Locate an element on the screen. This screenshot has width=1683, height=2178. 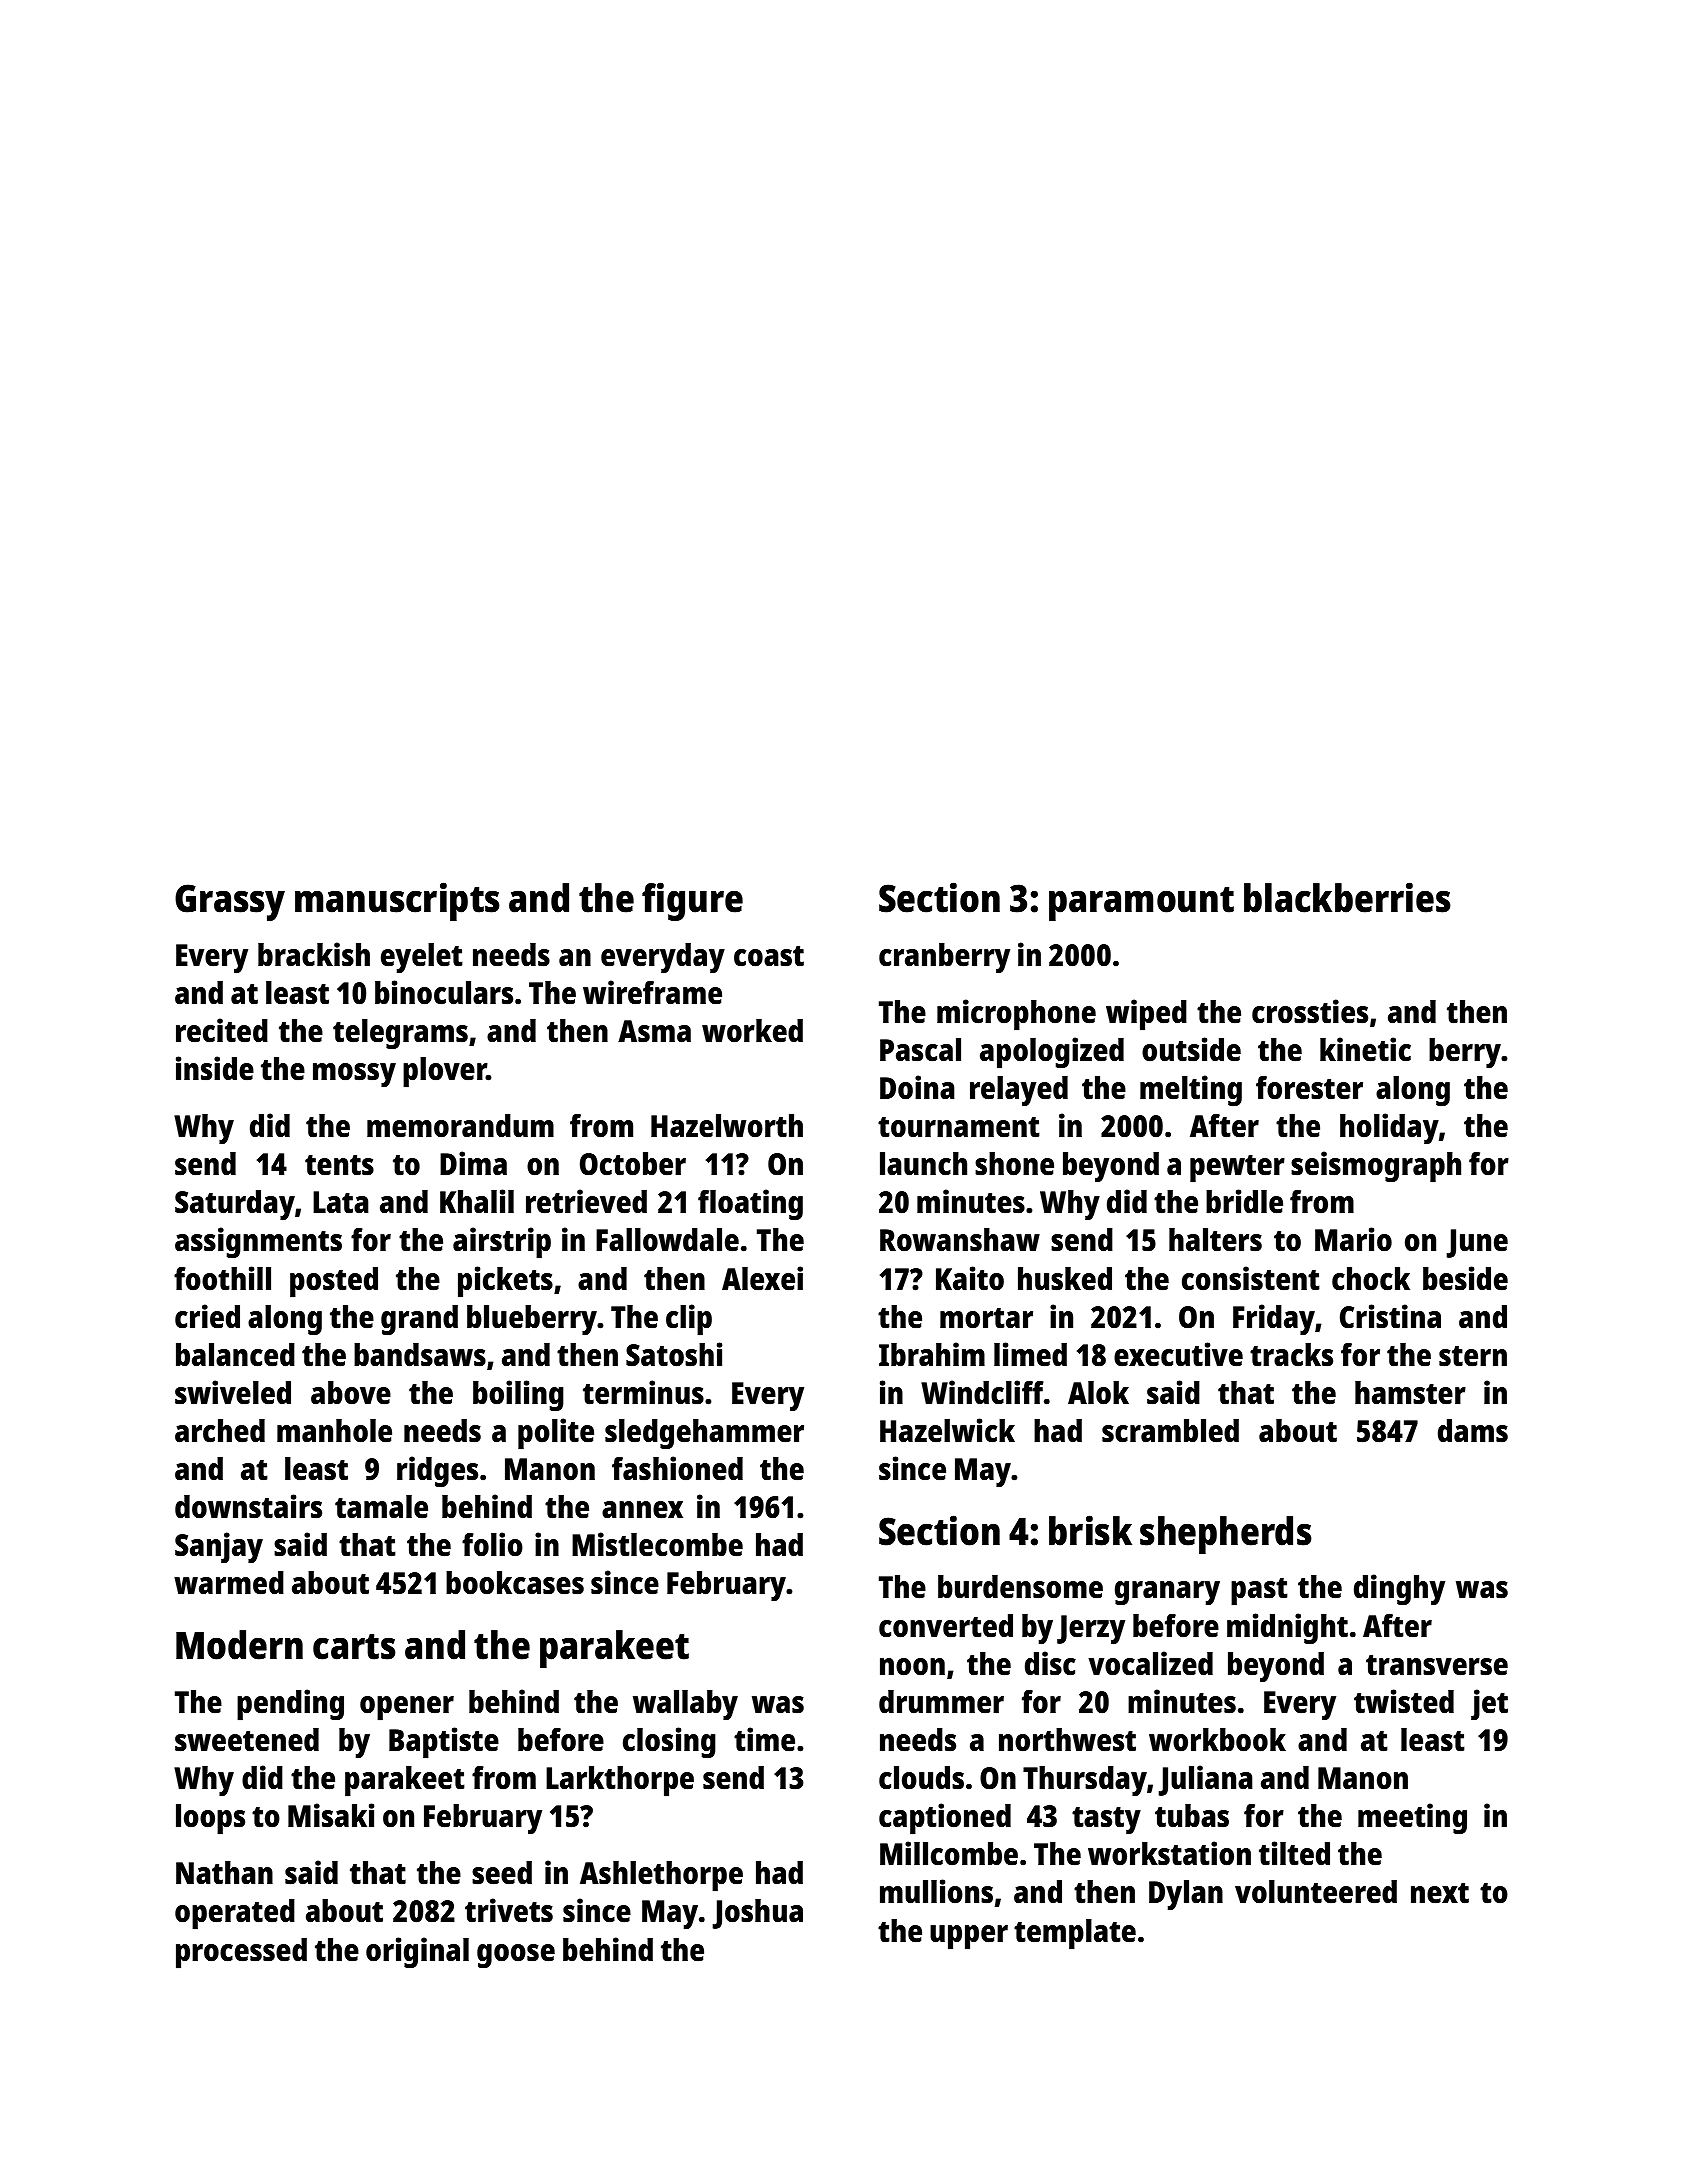
Grassy is located at coordinates (230, 902).
